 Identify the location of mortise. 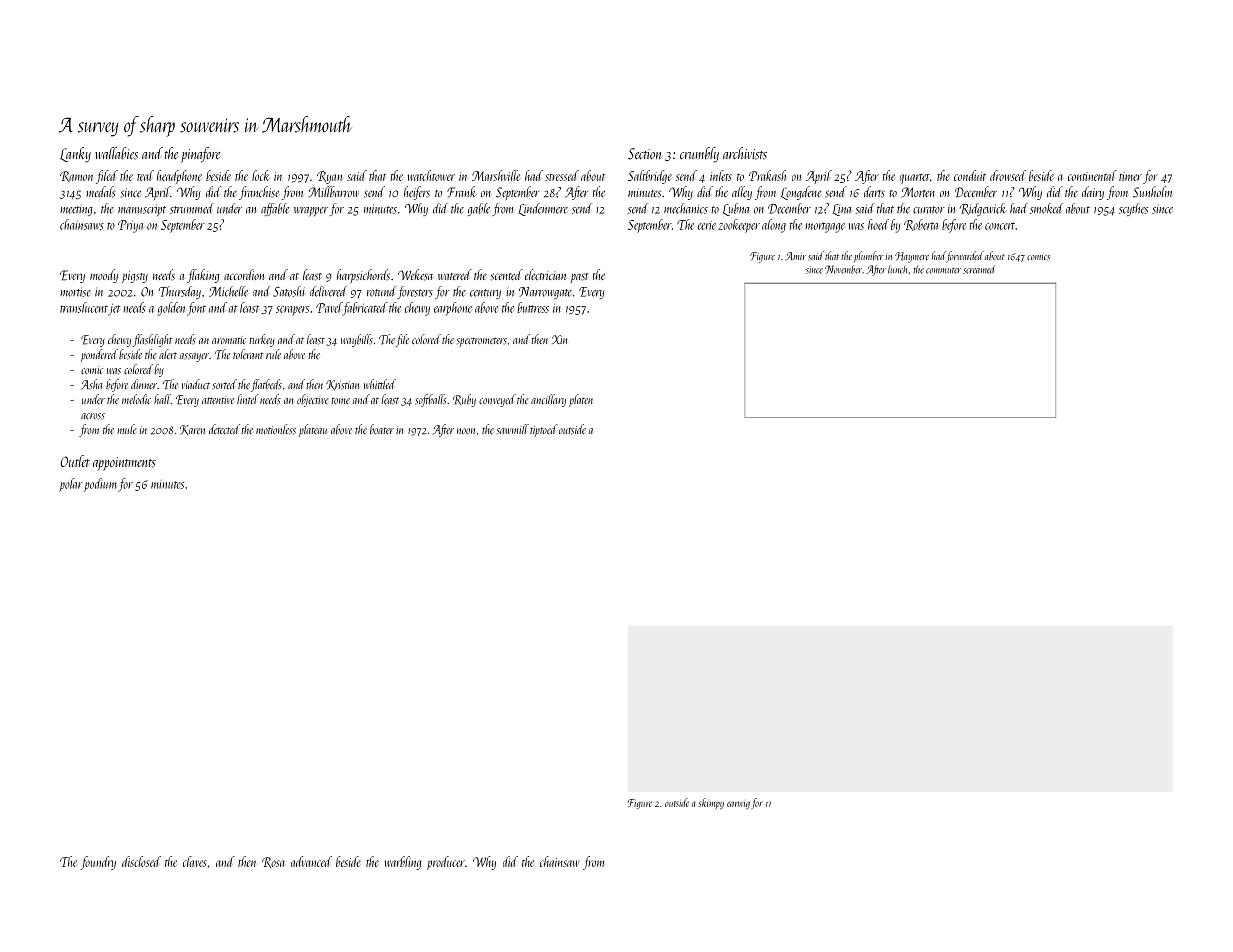
(75, 292).
